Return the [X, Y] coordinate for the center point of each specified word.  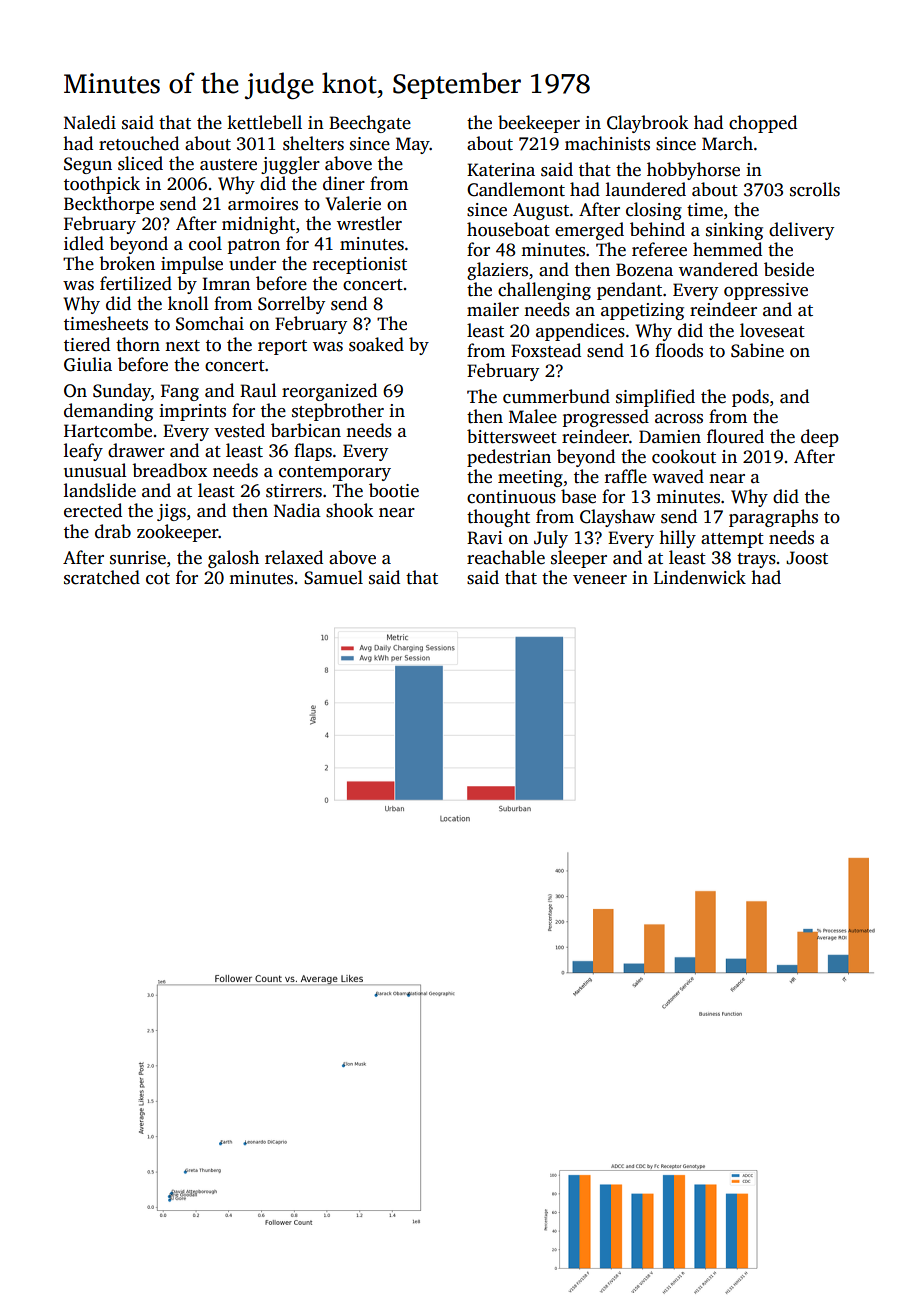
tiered [87, 344]
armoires [263, 204]
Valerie [353, 203]
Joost [807, 558]
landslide [100, 490]
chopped [763, 124]
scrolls [815, 189]
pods [750, 398]
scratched [102, 577]
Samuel [333, 577]
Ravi [485, 538]
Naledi [90, 122]
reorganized [329, 392]
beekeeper [539, 124]
